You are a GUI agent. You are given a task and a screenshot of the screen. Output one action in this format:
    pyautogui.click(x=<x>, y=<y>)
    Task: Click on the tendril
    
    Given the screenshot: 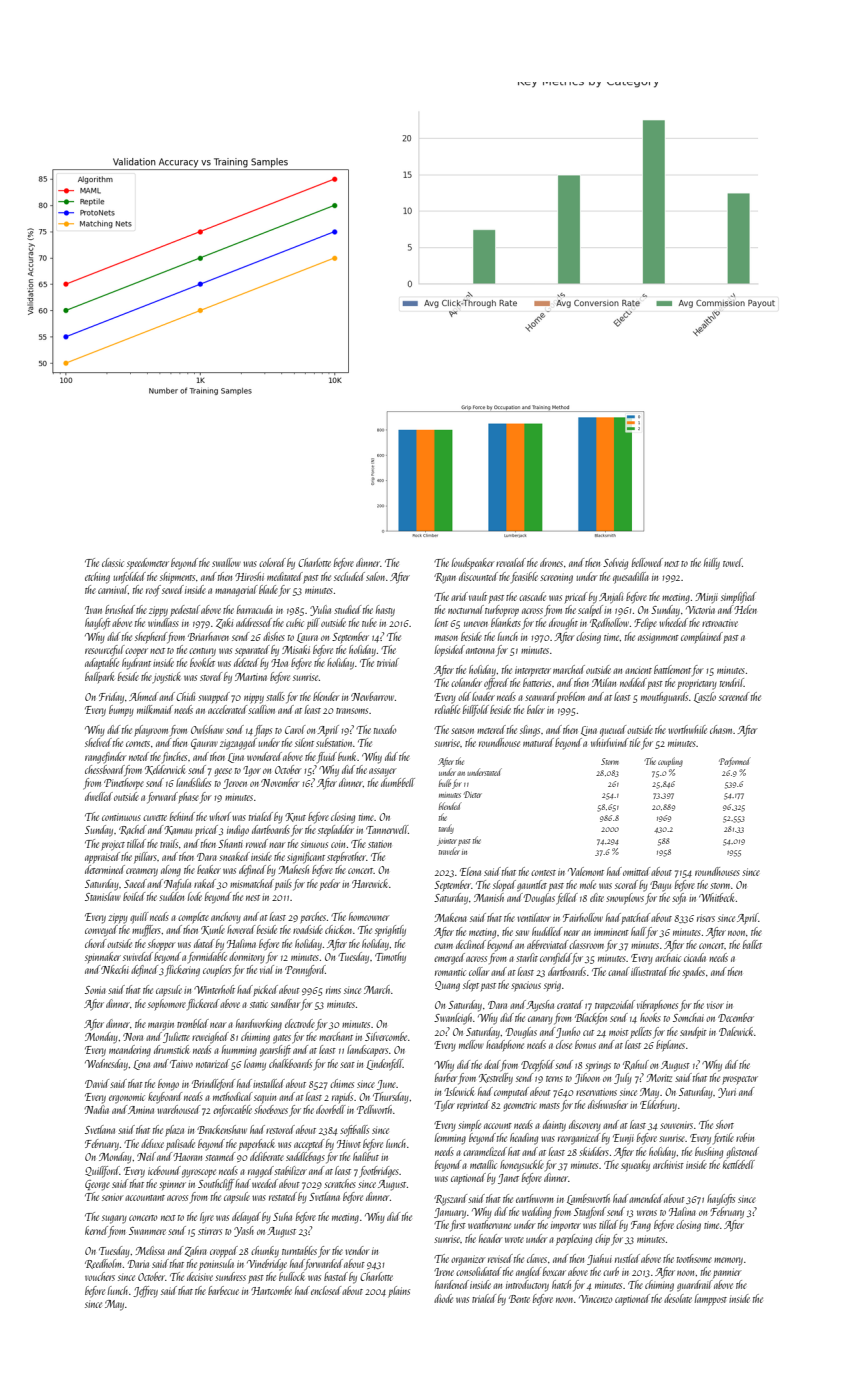 What is the action you would take?
    pyautogui.click(x=732, y=682)
